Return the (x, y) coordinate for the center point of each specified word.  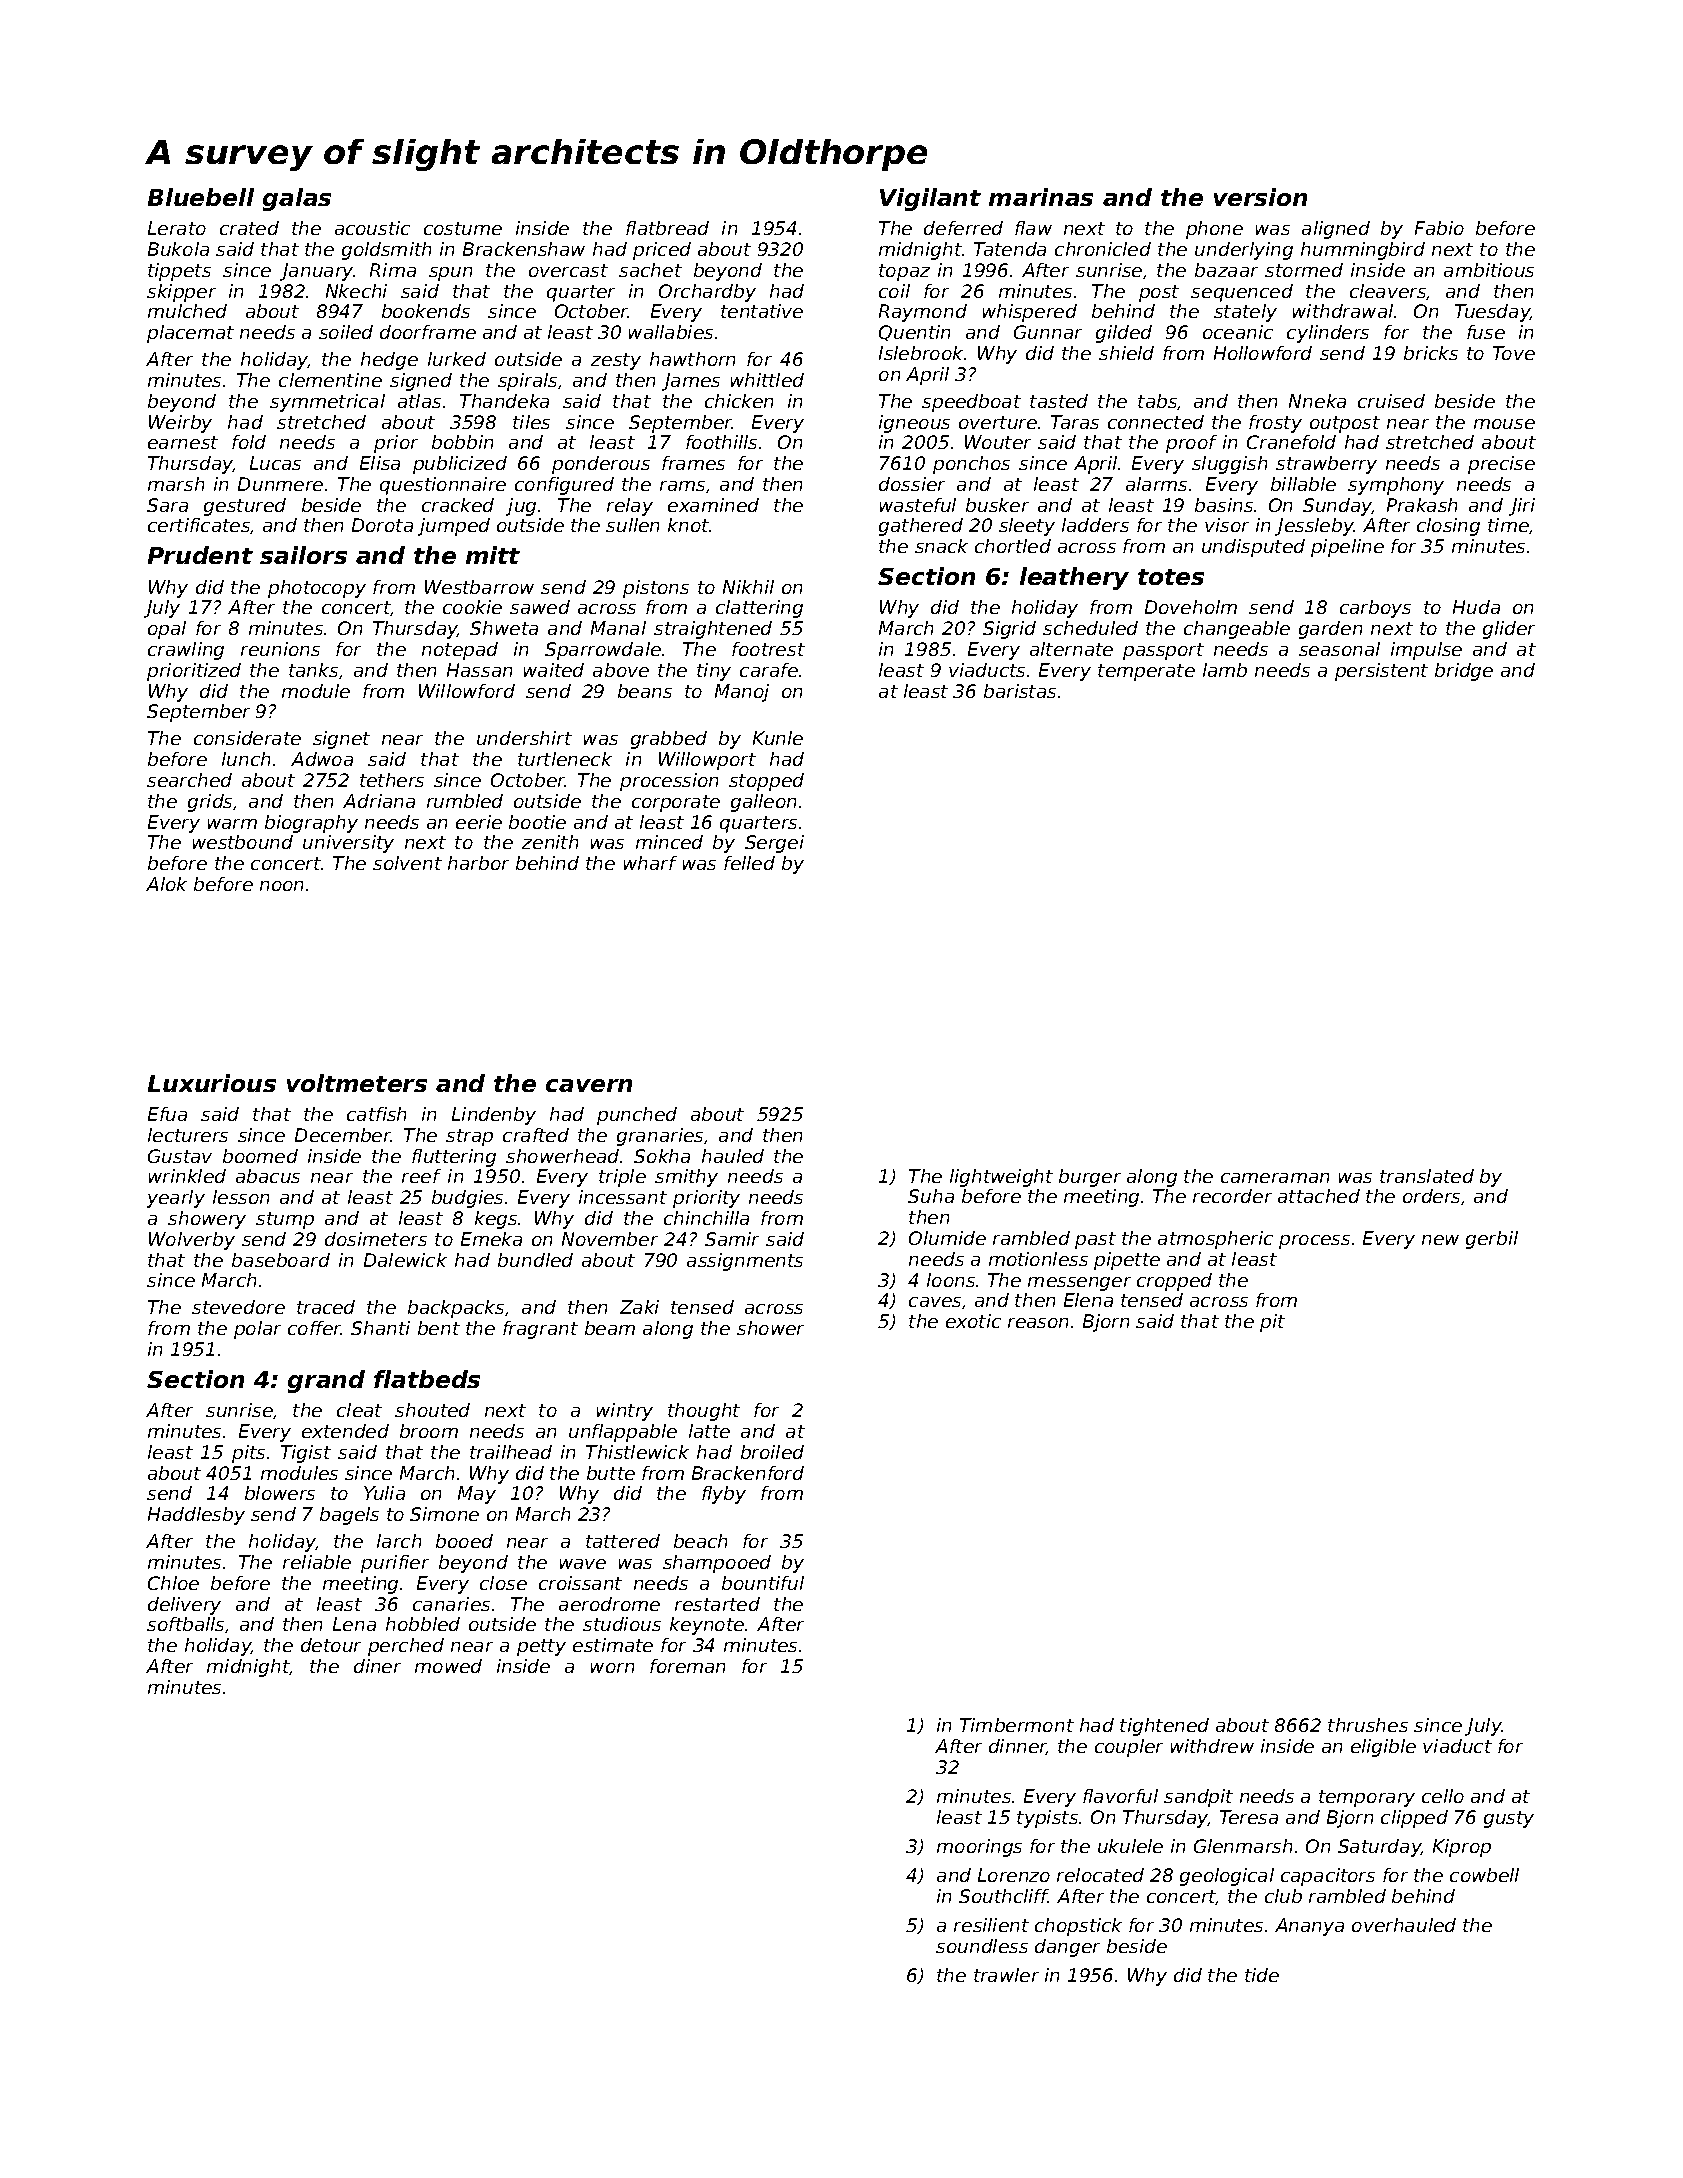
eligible (1383, 1748)
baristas (1020, 691)
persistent (1381, 672)
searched (189, 780)
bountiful (763, 1583)
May (477, 1495)
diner (377, 1666)
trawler (1006, 1975)
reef (421, 1176)
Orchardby (707, 293)
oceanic (1238, 332)
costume (463, 228)
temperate (1146, 672)
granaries (660, 1137)
